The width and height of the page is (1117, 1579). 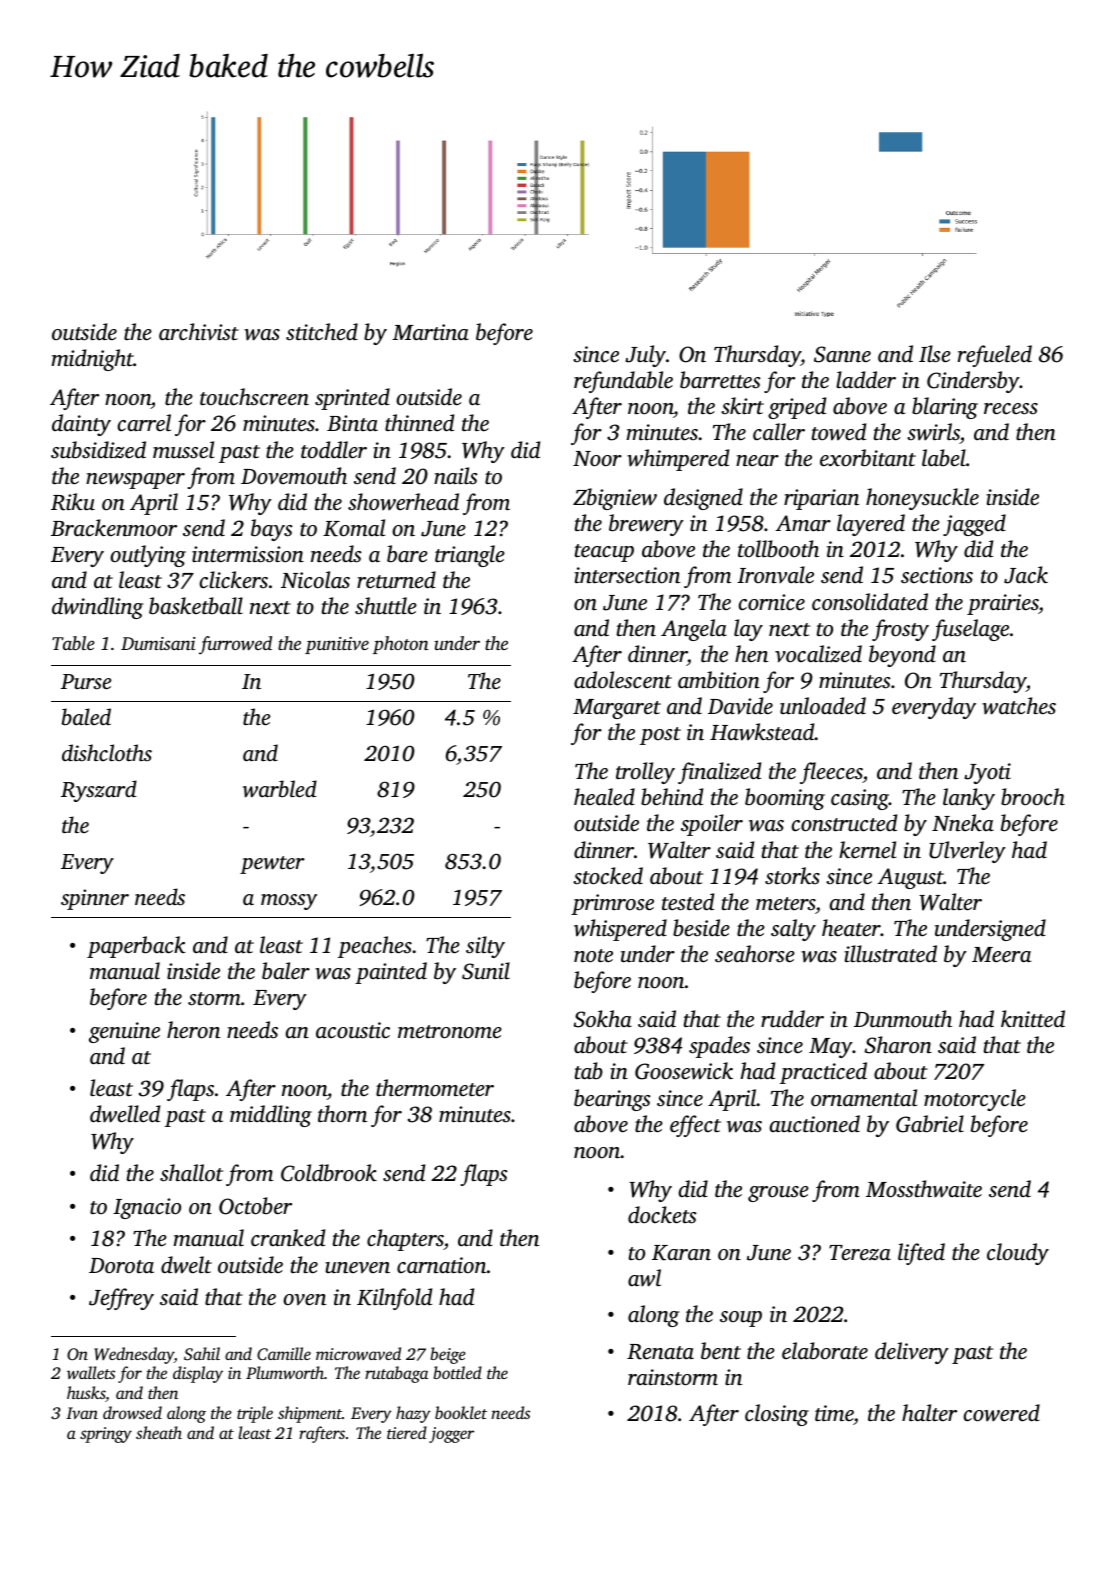 What do you see at coordinates (106, 1435) in the page?
I see `springy` at bounding box center [106, 1435].
